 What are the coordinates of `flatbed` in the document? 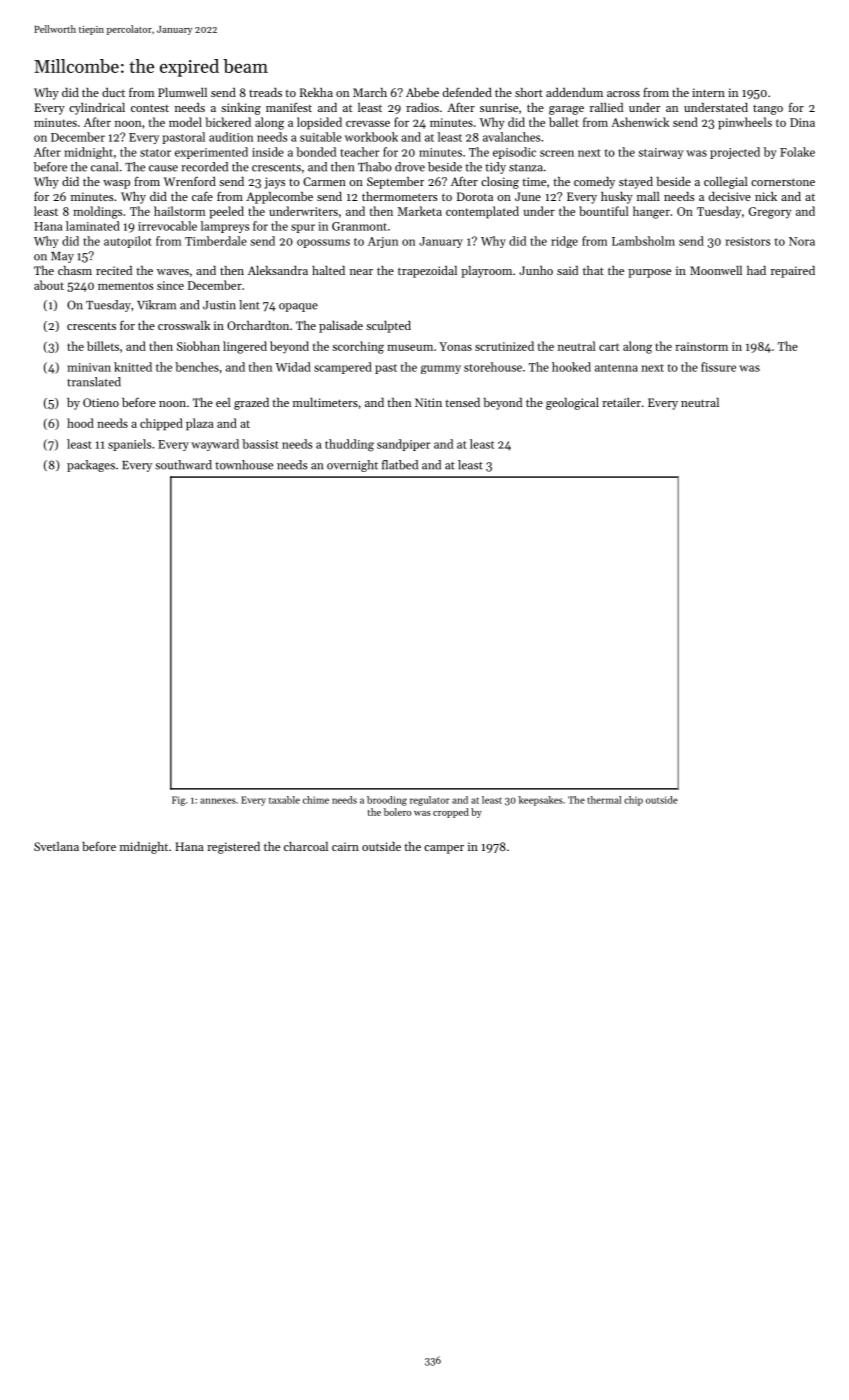 It's located at (400, 465).
